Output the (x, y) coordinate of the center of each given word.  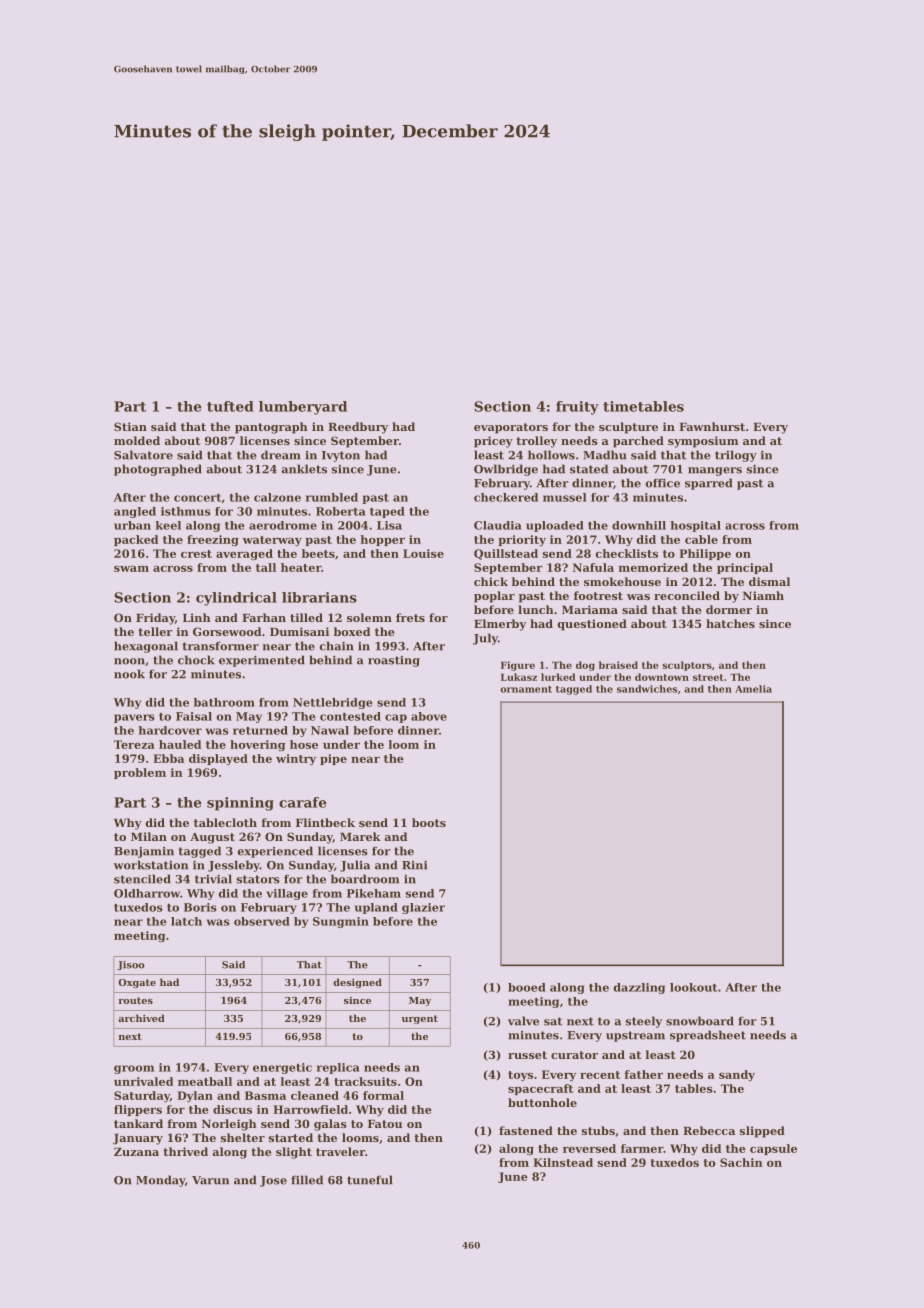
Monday (160, 1181)
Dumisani (299, 631)
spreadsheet (708, 1036)
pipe (333, 759)
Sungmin (341, 922)
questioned (592, 625)
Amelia (753, 689)
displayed (218, 759)
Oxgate (137, 983)
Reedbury (358, 428)
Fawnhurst (712, 426)
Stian (130, 426)
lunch (536, 609)
